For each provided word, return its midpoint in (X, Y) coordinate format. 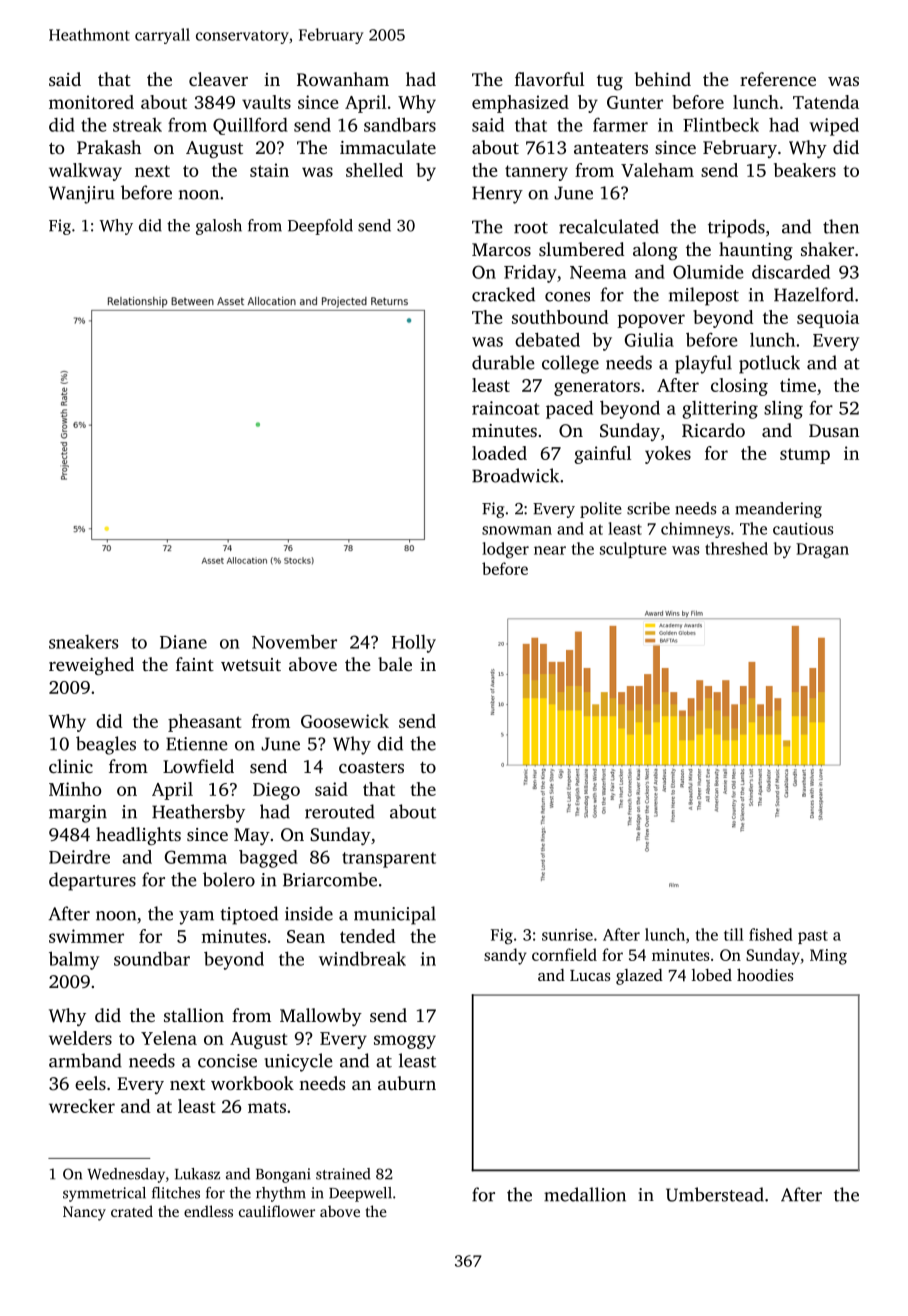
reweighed (91, 666)
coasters (371, 767)
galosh (219, 227)
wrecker (82, 1106)
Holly (414, 643)
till (734, 934)
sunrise (567, 935)
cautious (803, 529)
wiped (834, 126)
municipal (395, 915)
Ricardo (713, 430)
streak (137, 125)
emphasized (520, 104)
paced (569, 409)
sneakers (83, 642)
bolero (229, 879)
